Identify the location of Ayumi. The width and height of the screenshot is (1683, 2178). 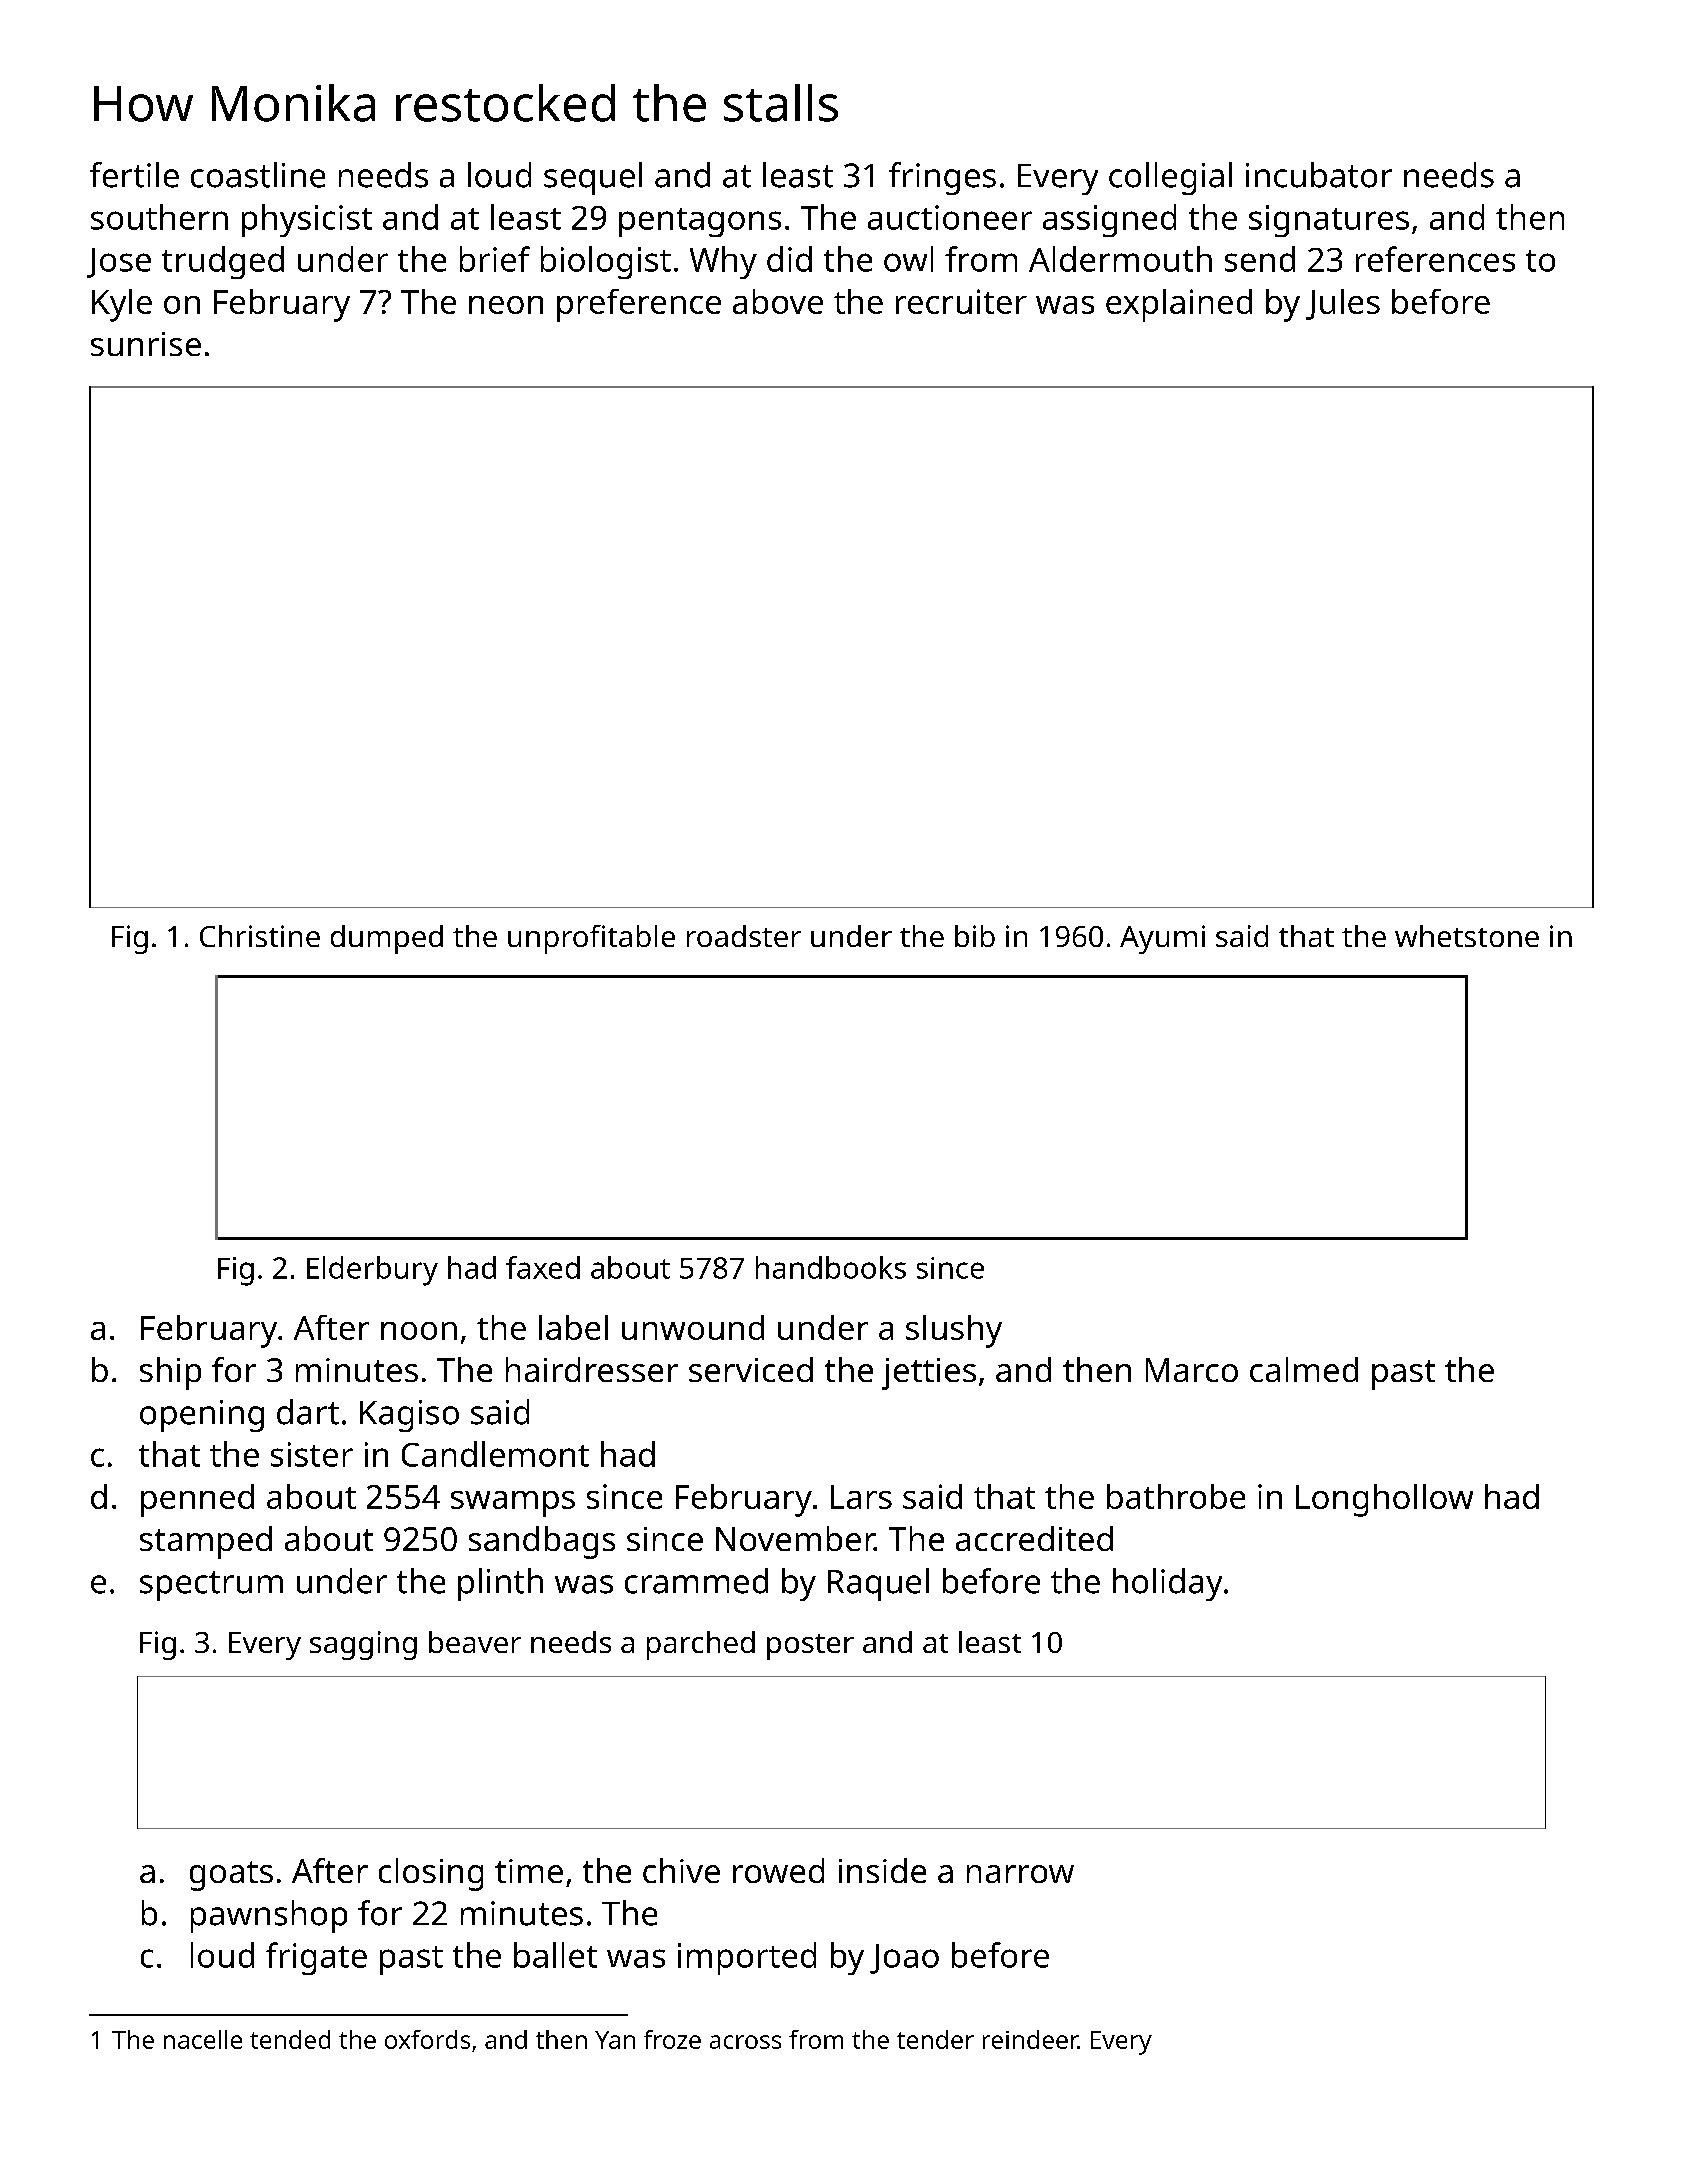
(1162, 939).
